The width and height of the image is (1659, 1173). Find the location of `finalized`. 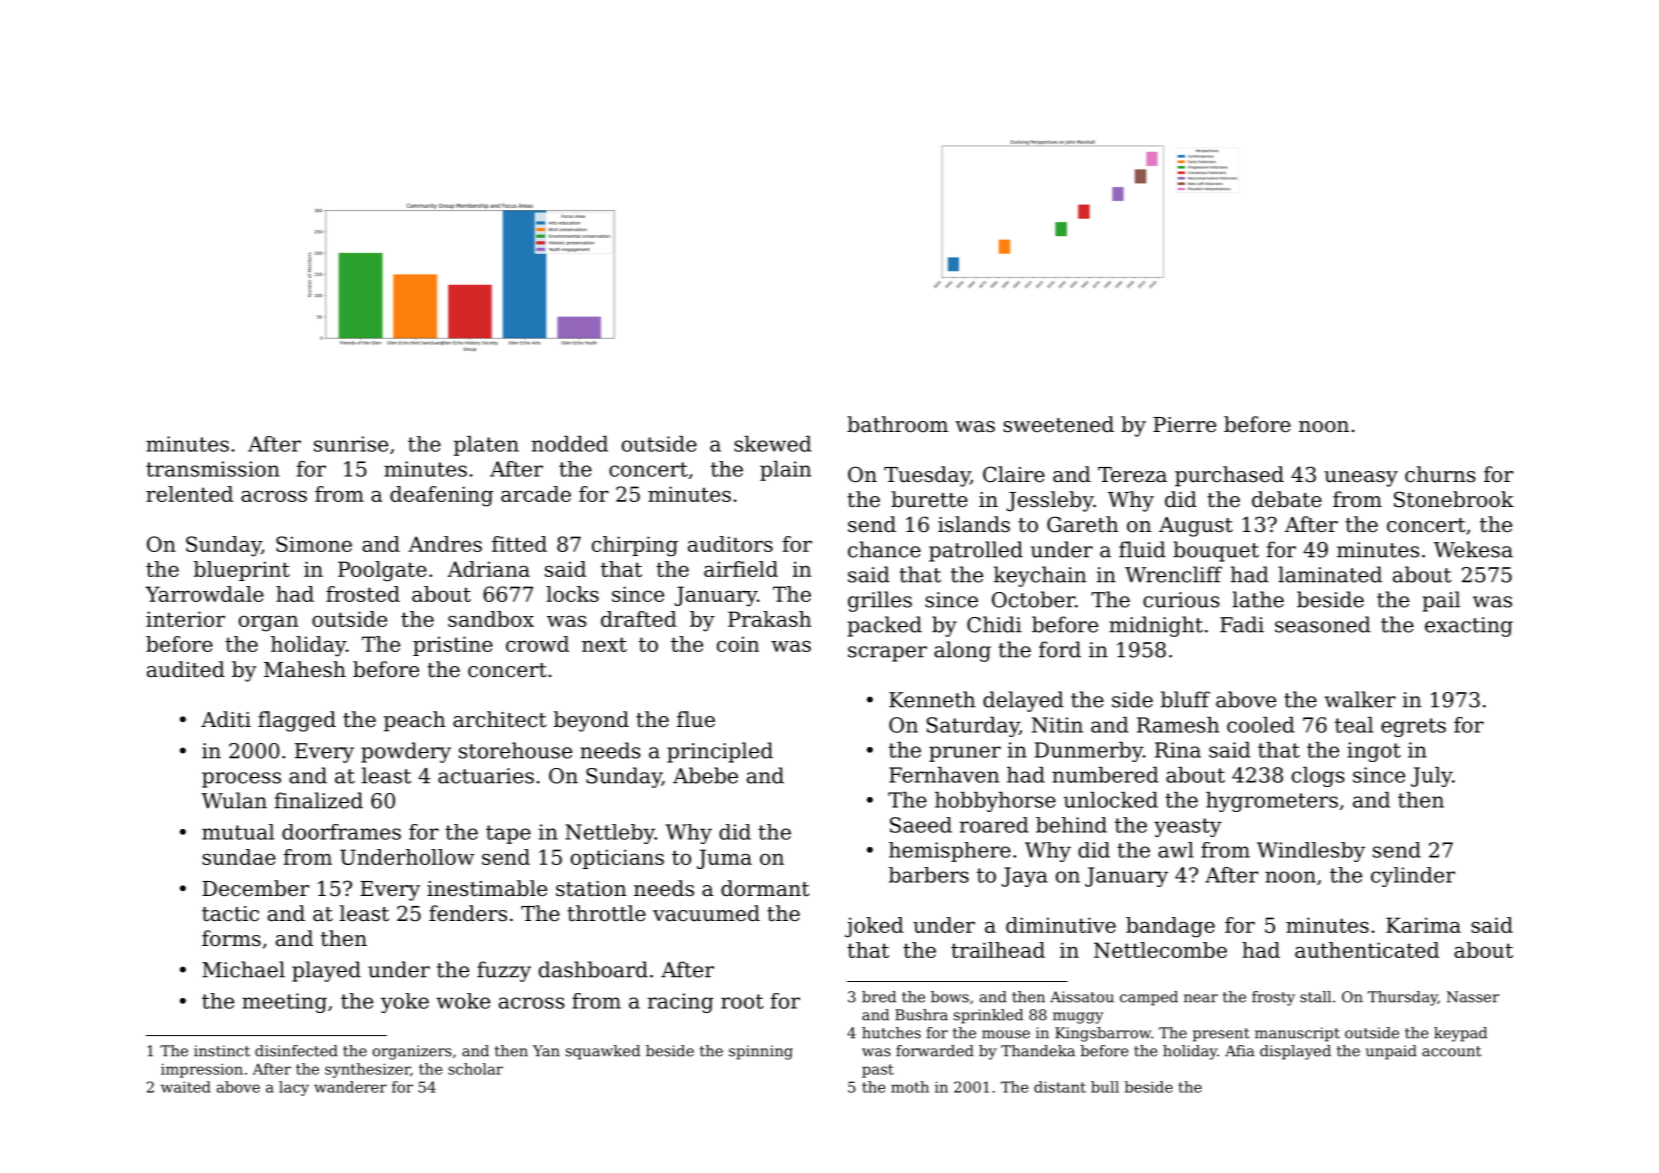

finalized is located at coordinates (319, 800).
